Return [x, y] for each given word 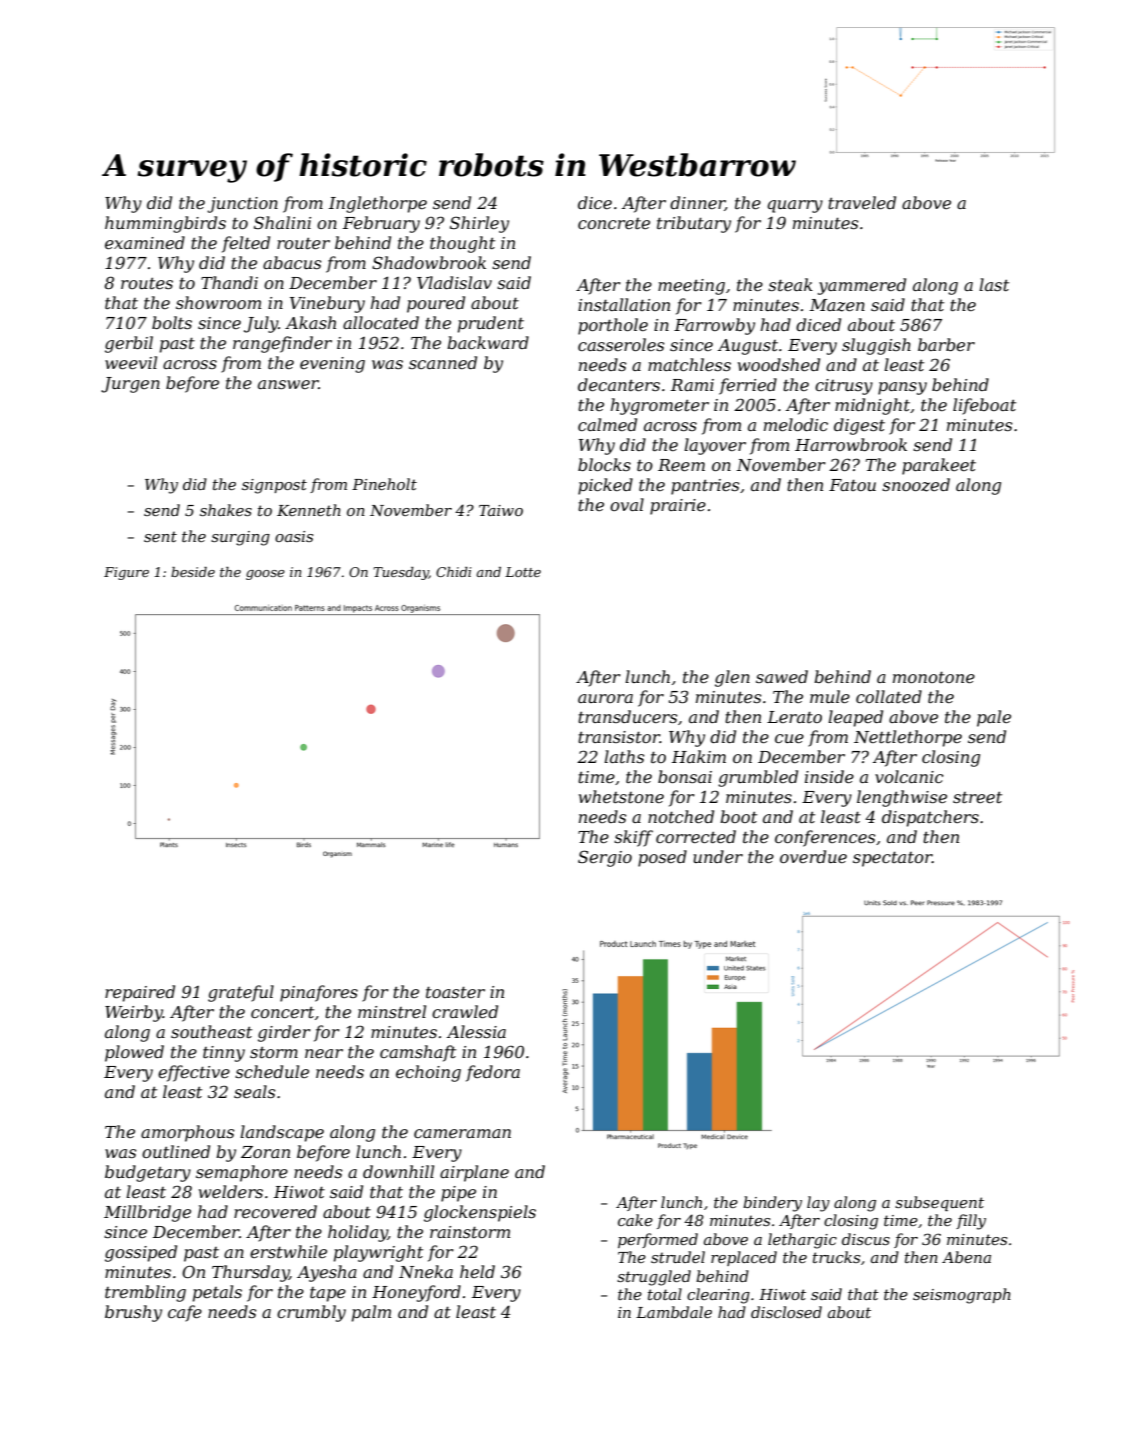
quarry [795, 206]
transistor [619, 737]
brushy [133, 1313]
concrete [614, 223]
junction [242, 205]
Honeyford [416, 1293]
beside [193, 572]
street [977, 797]
